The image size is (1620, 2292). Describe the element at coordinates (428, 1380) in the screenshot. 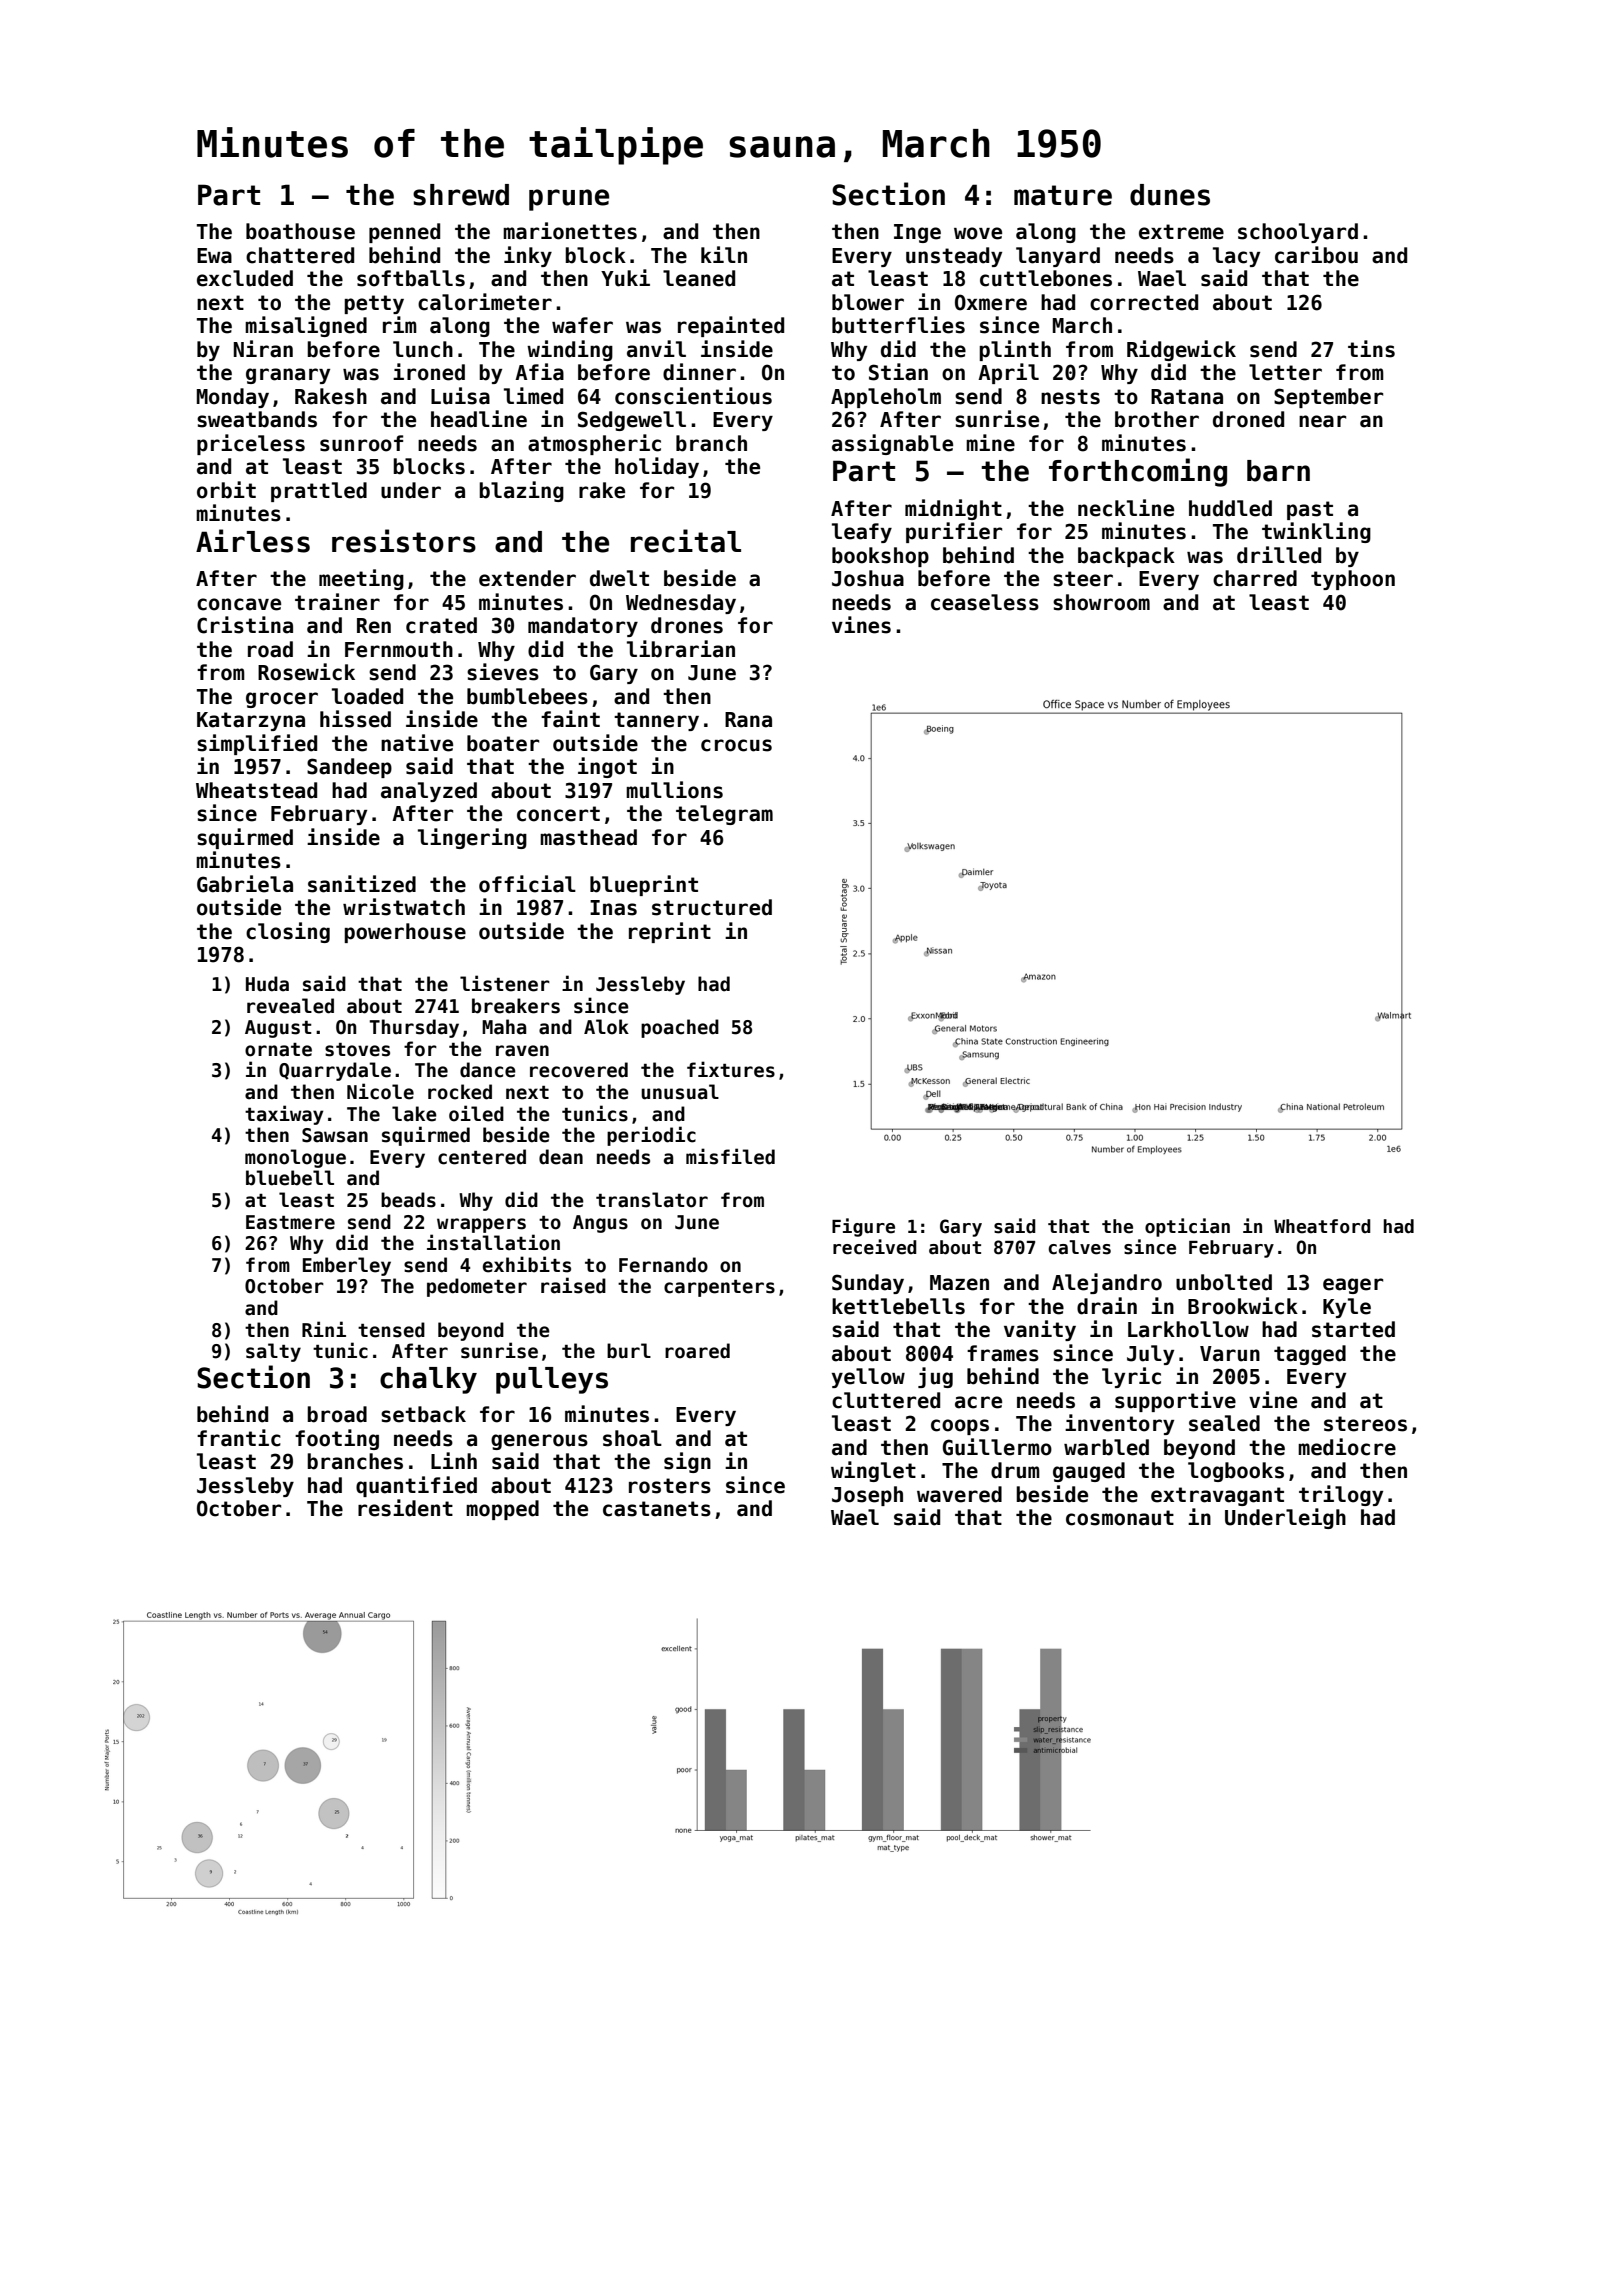

I see `chalky` at that location.
